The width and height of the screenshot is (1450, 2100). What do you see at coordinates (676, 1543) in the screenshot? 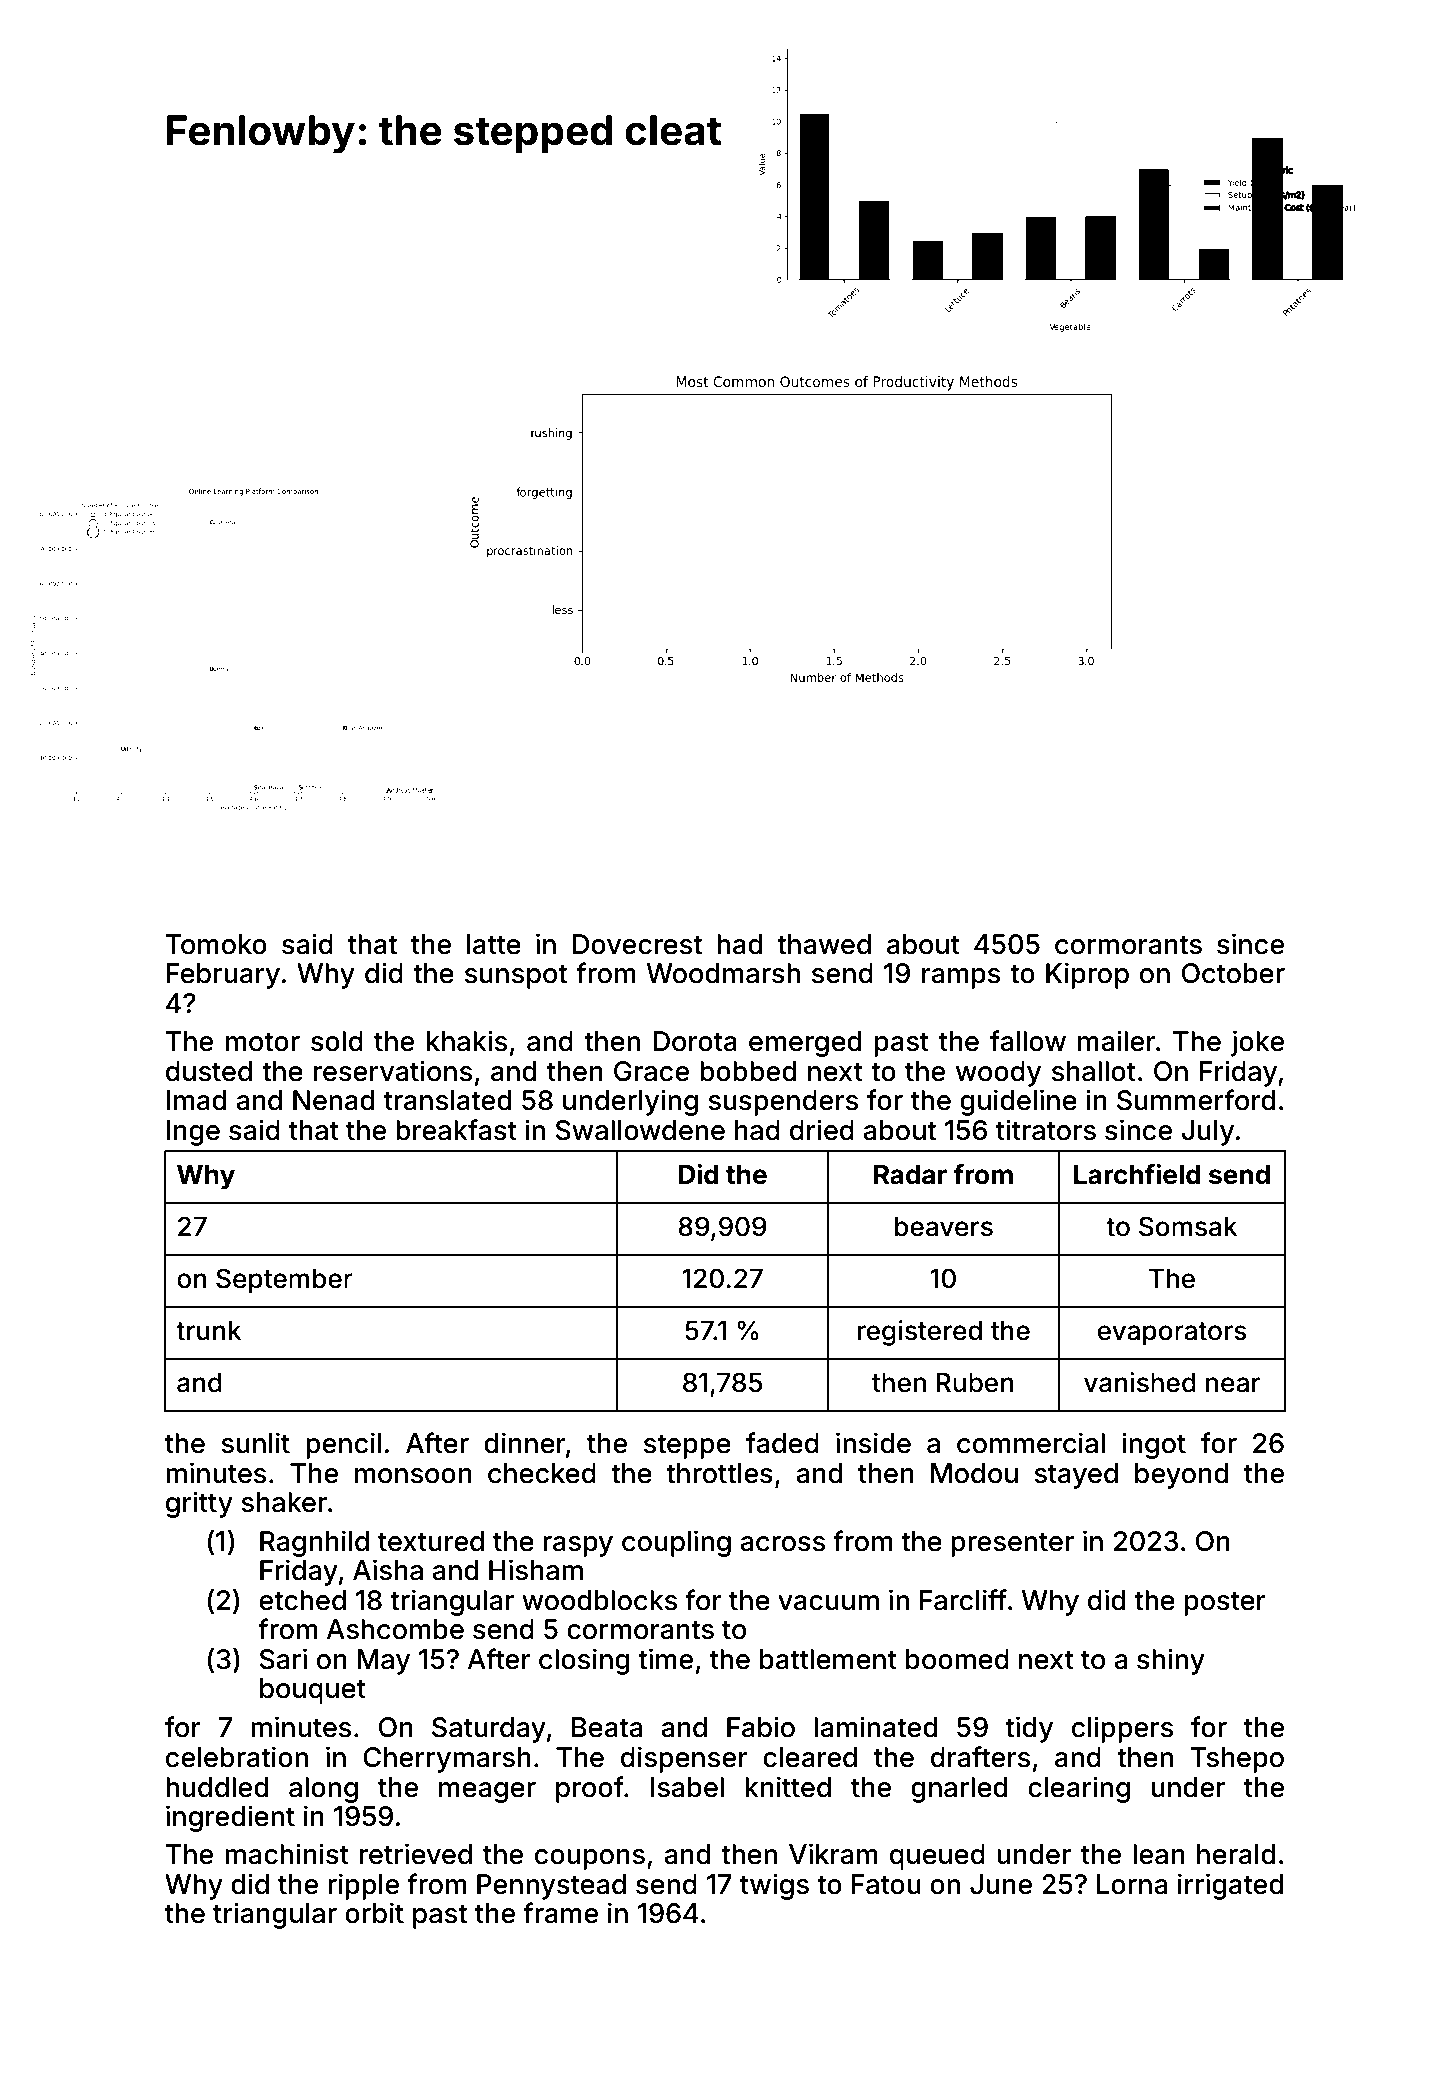
I see `coupling` at bounding box center [676, 1543].
